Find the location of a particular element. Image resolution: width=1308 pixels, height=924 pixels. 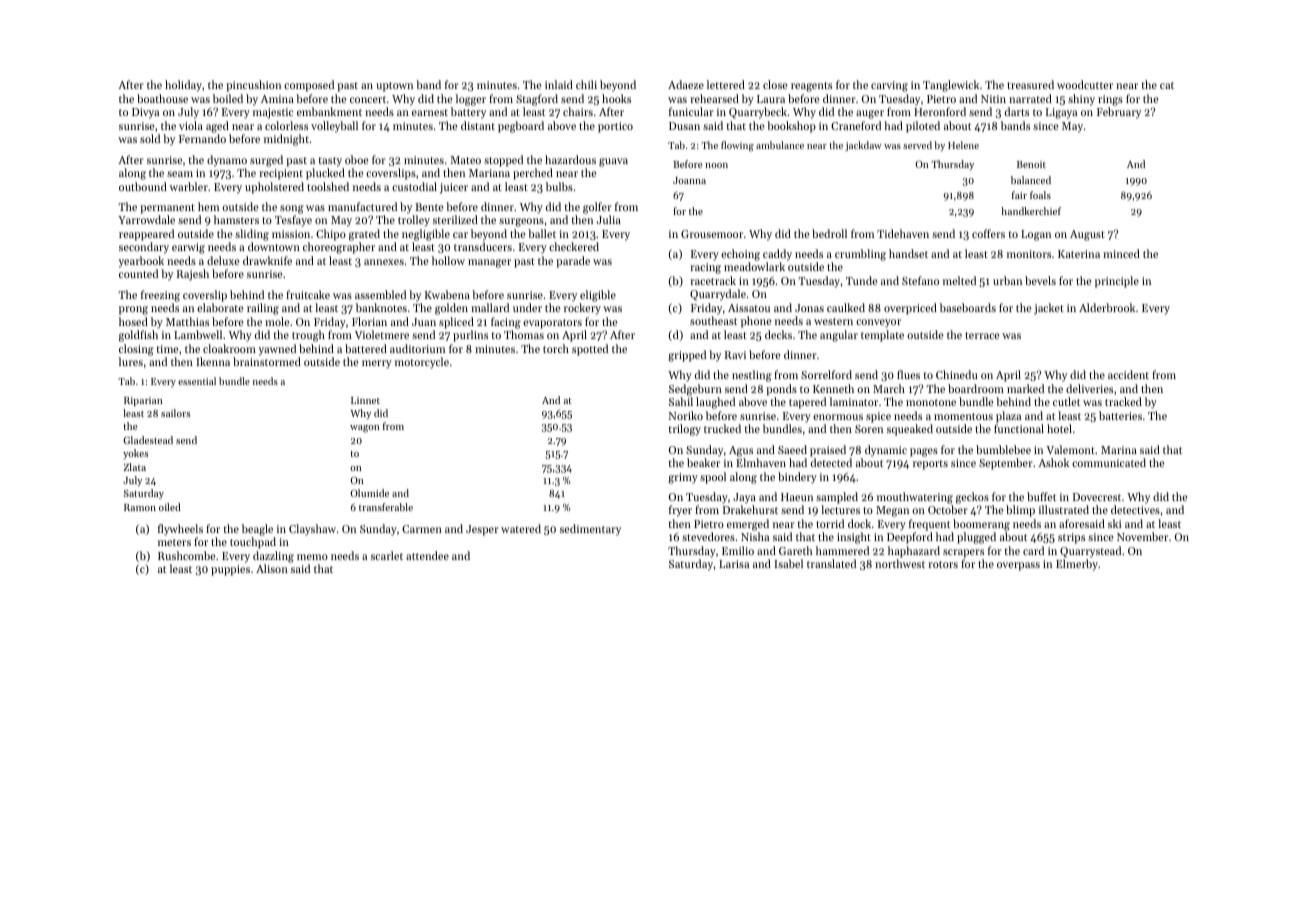

watered is located at coordinates (521, 528).
